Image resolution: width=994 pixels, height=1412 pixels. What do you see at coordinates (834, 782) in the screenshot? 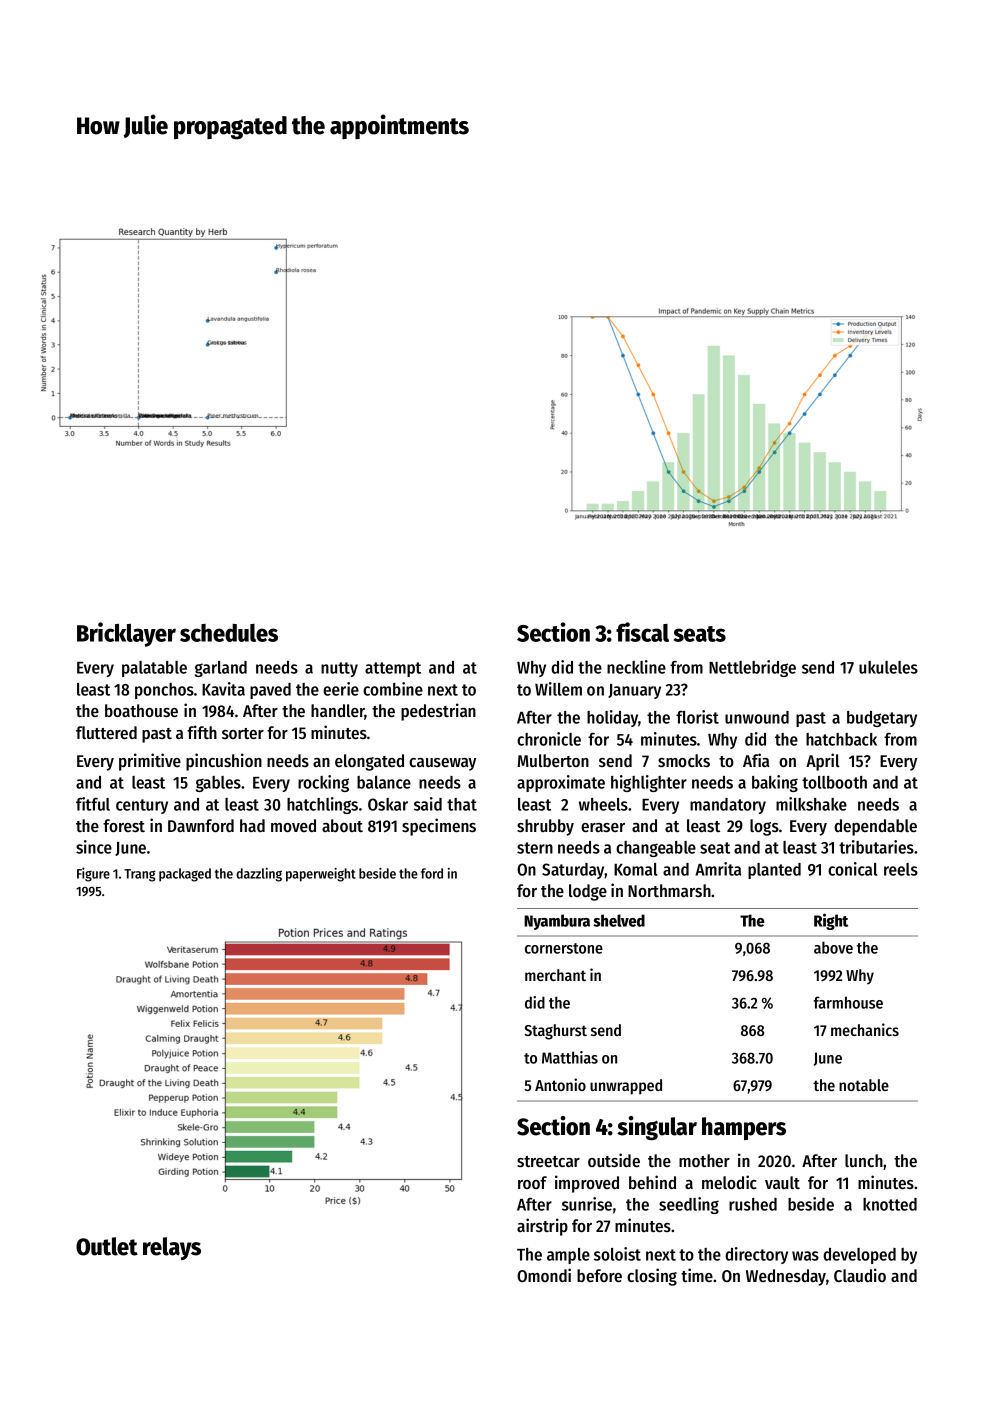
I see `tollbooth` at bounding box center [834, 782].
